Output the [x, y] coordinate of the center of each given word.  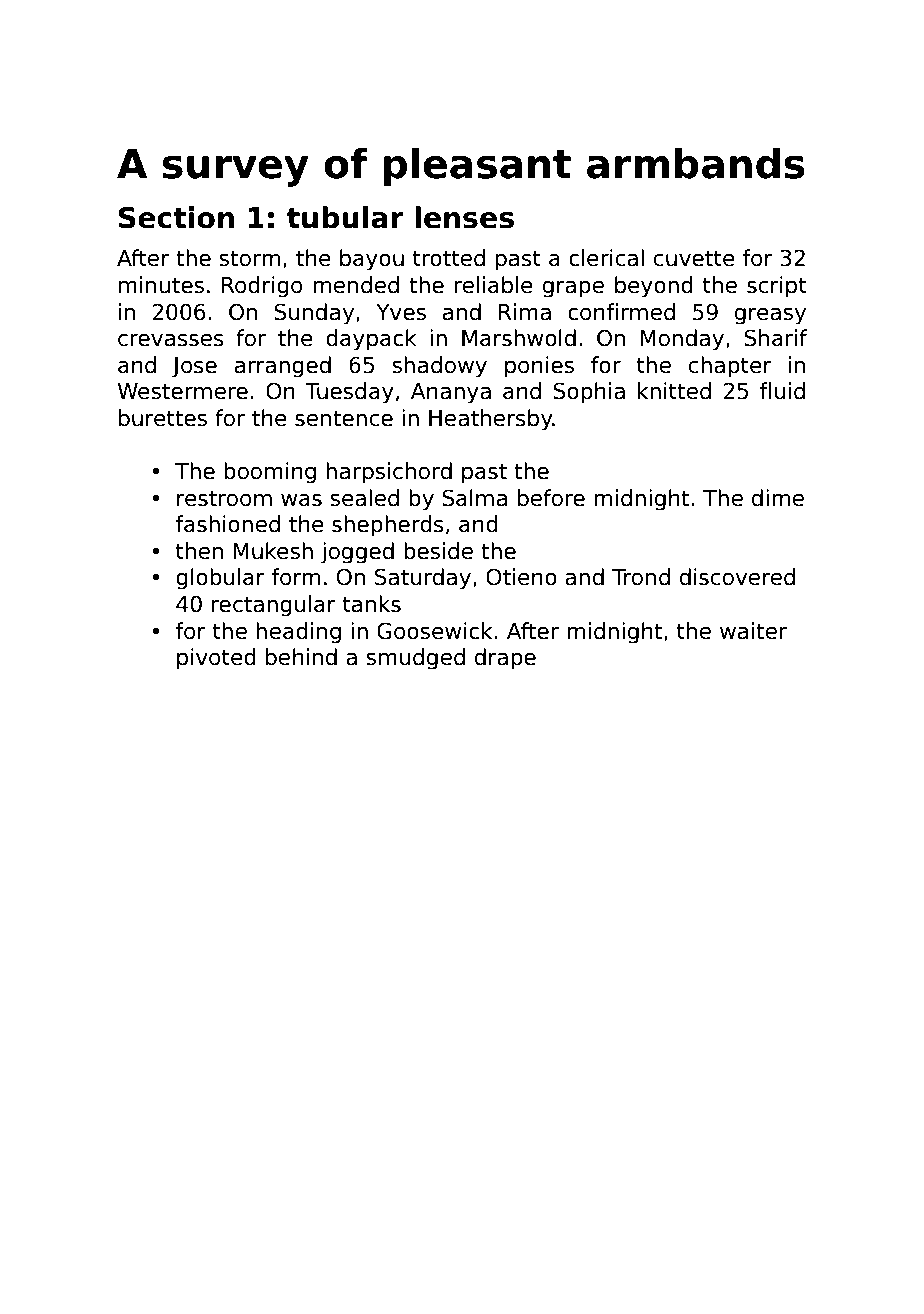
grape [573, 289]
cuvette [694, 258]
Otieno [521, 577]
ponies [539, 367]
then [199, 551]
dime [778, 498]
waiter [753, 631]
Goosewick [434, 631]
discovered [737, 577]
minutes [161, 285]
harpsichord [389, 473]
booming [270, 473]
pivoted [216, 659]
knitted [674, 391]
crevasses [171, 340]
